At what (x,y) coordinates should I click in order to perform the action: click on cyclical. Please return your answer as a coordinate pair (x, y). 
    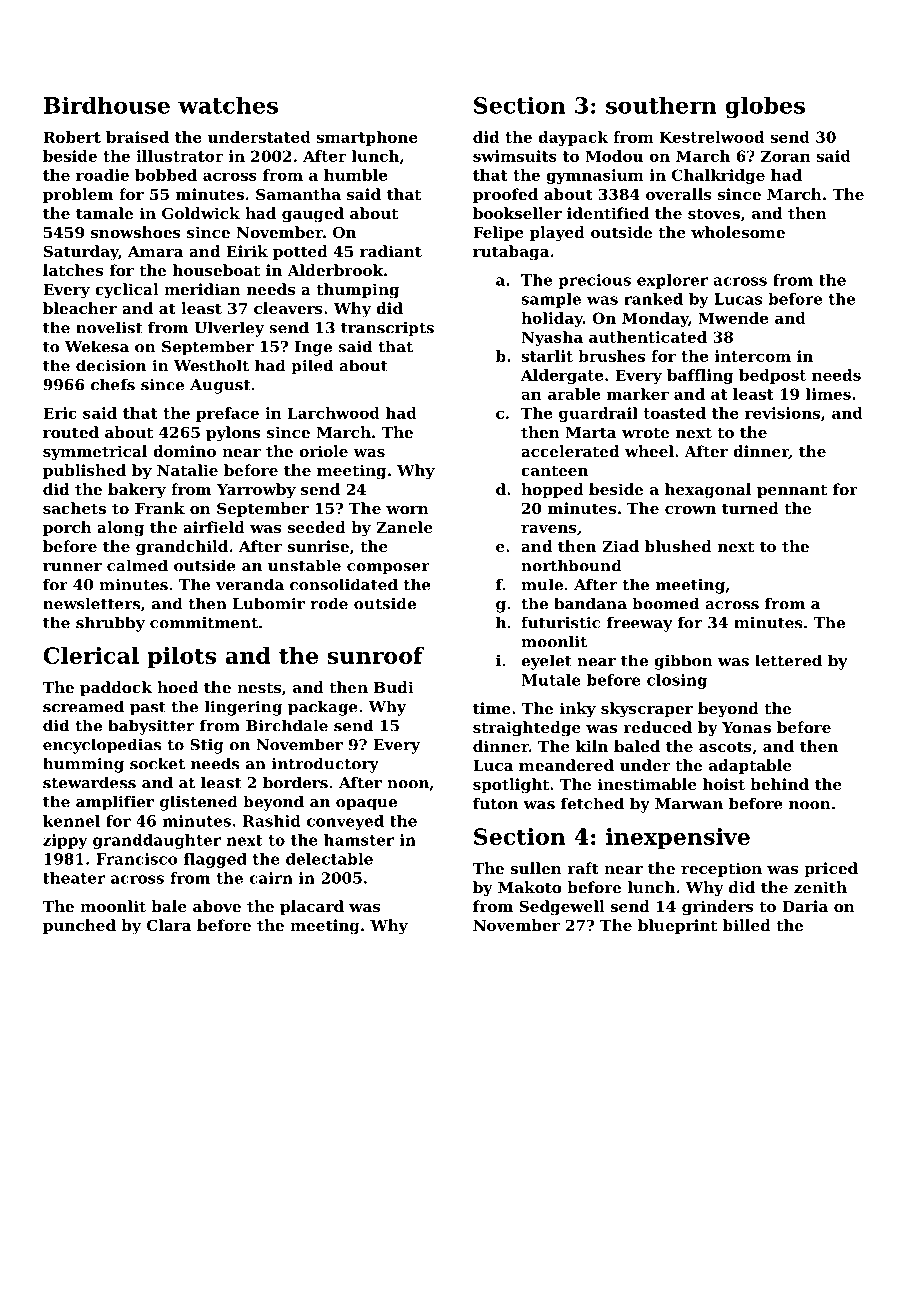
    Looking at the image, I should click on (127, 291).
